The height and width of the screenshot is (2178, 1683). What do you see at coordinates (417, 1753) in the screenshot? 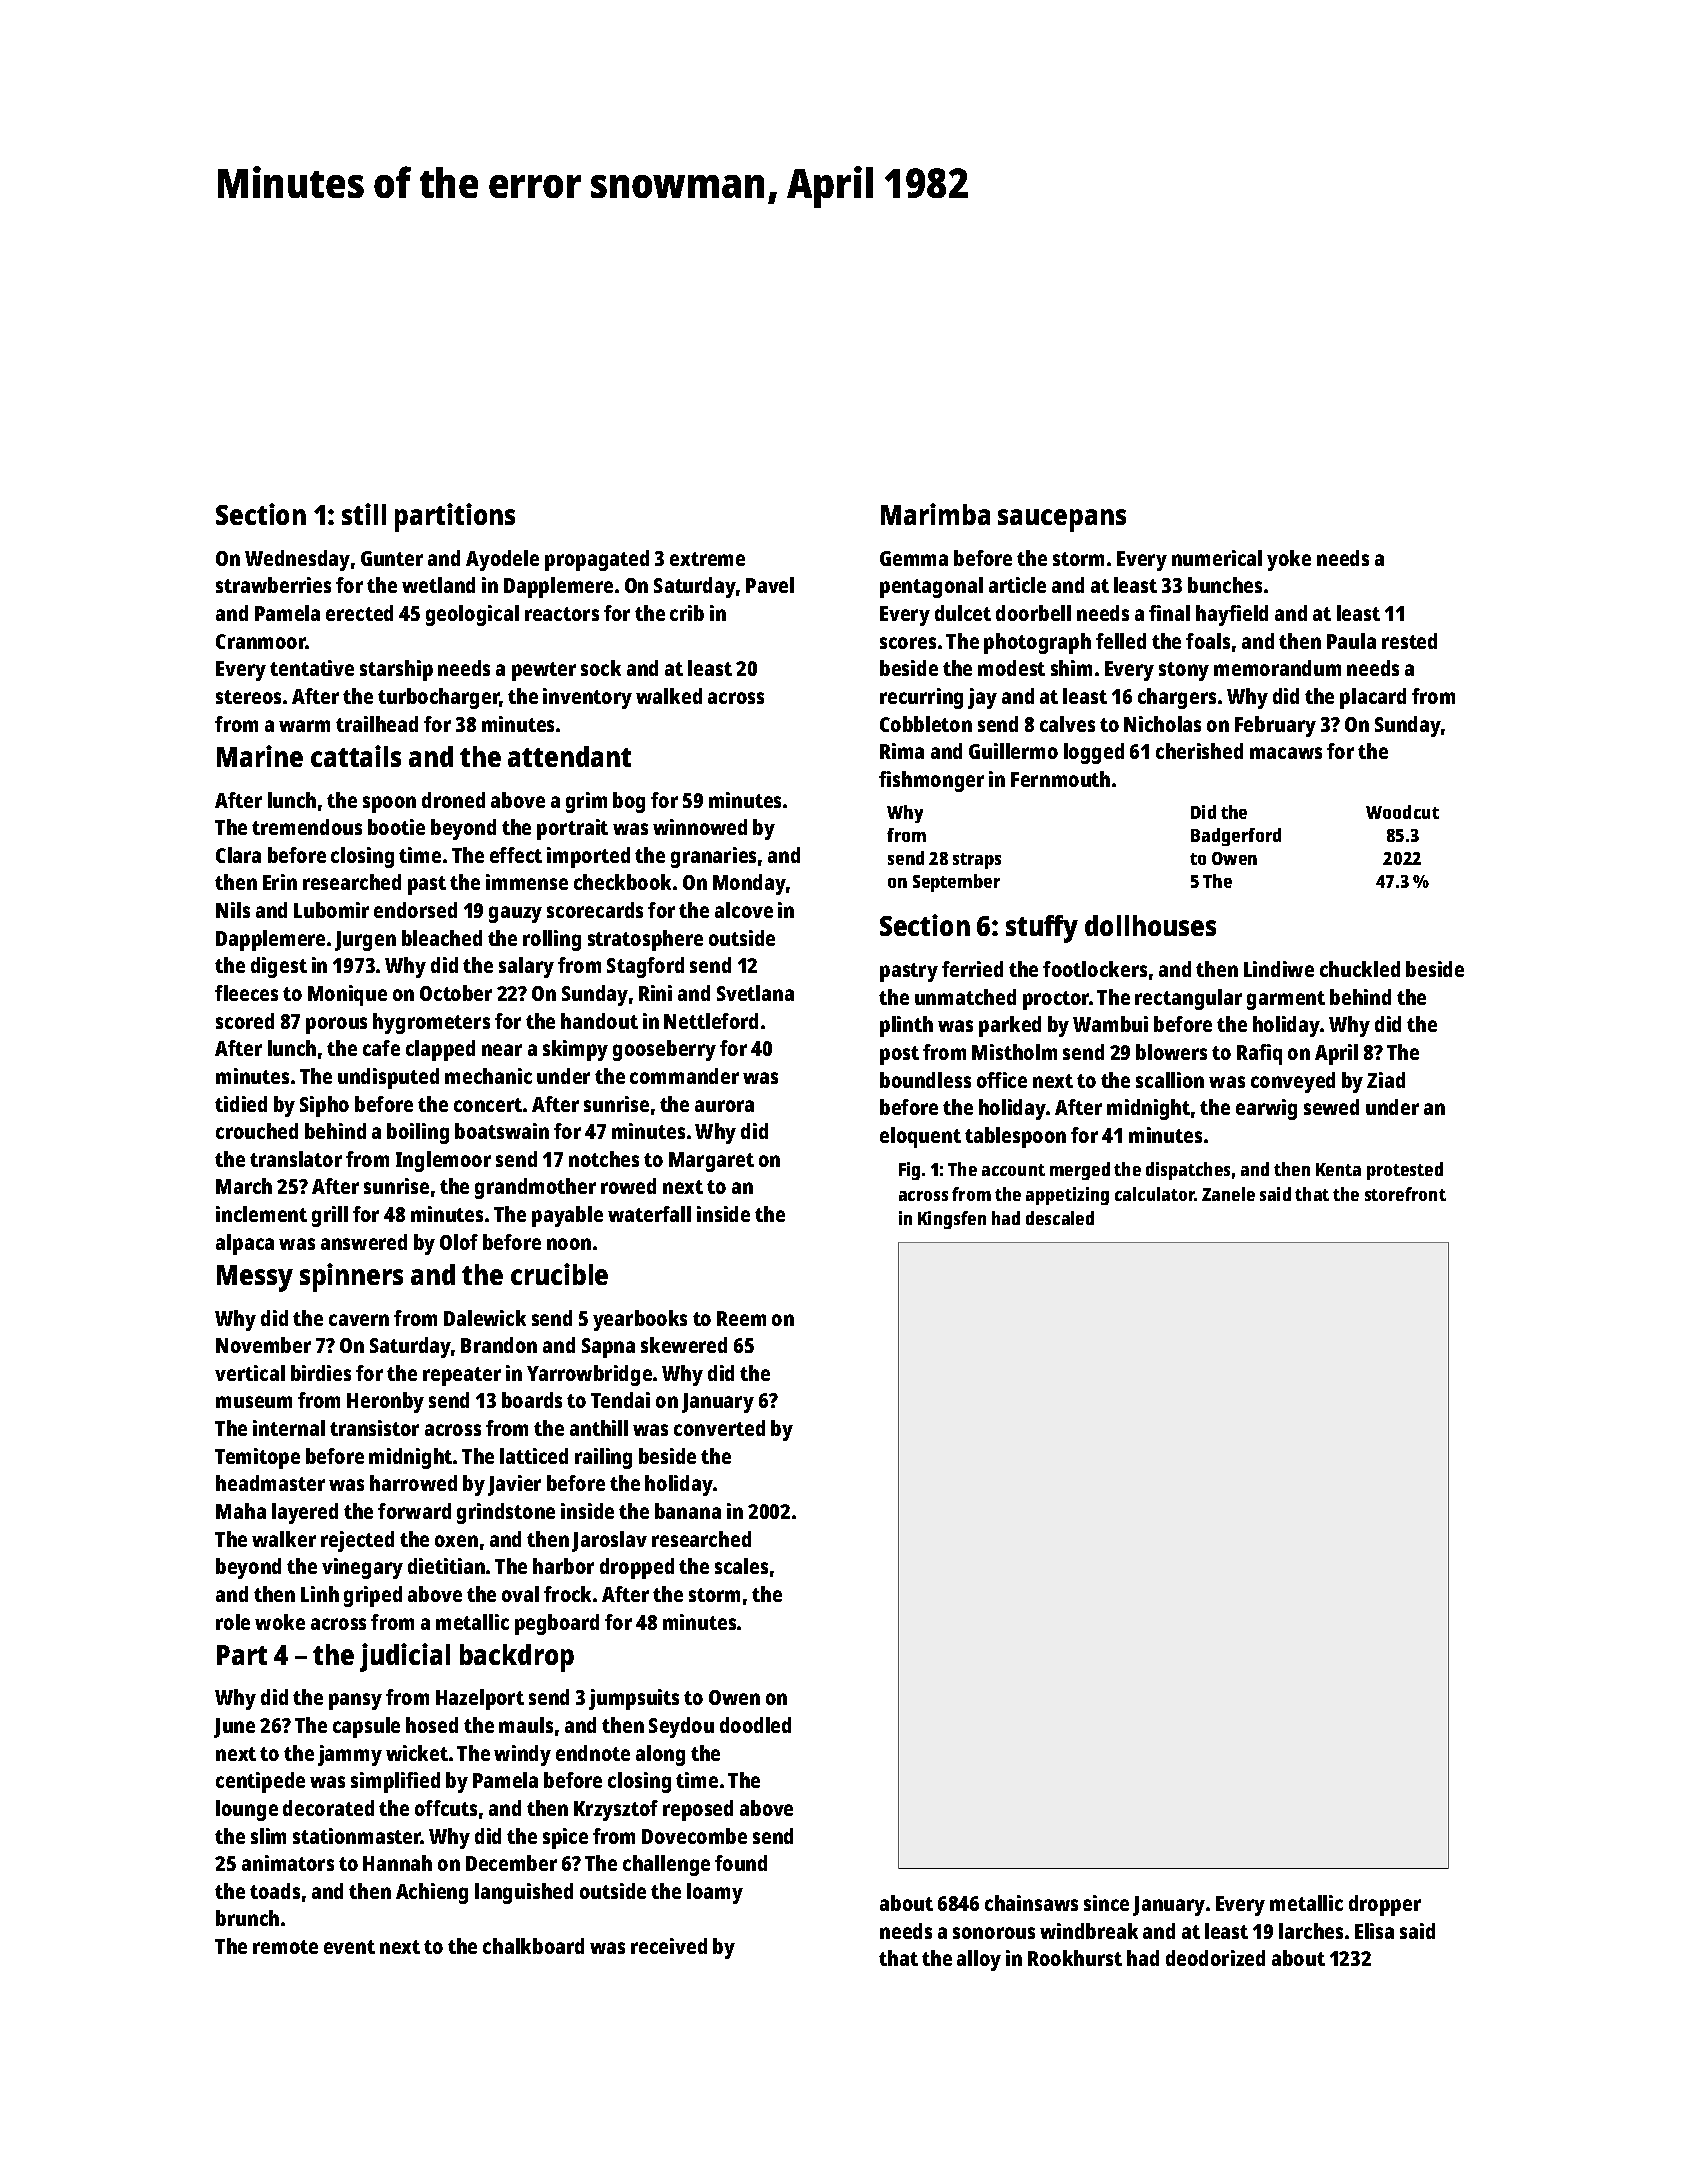
I see `wicket` at bounding box center [417, 1753].
